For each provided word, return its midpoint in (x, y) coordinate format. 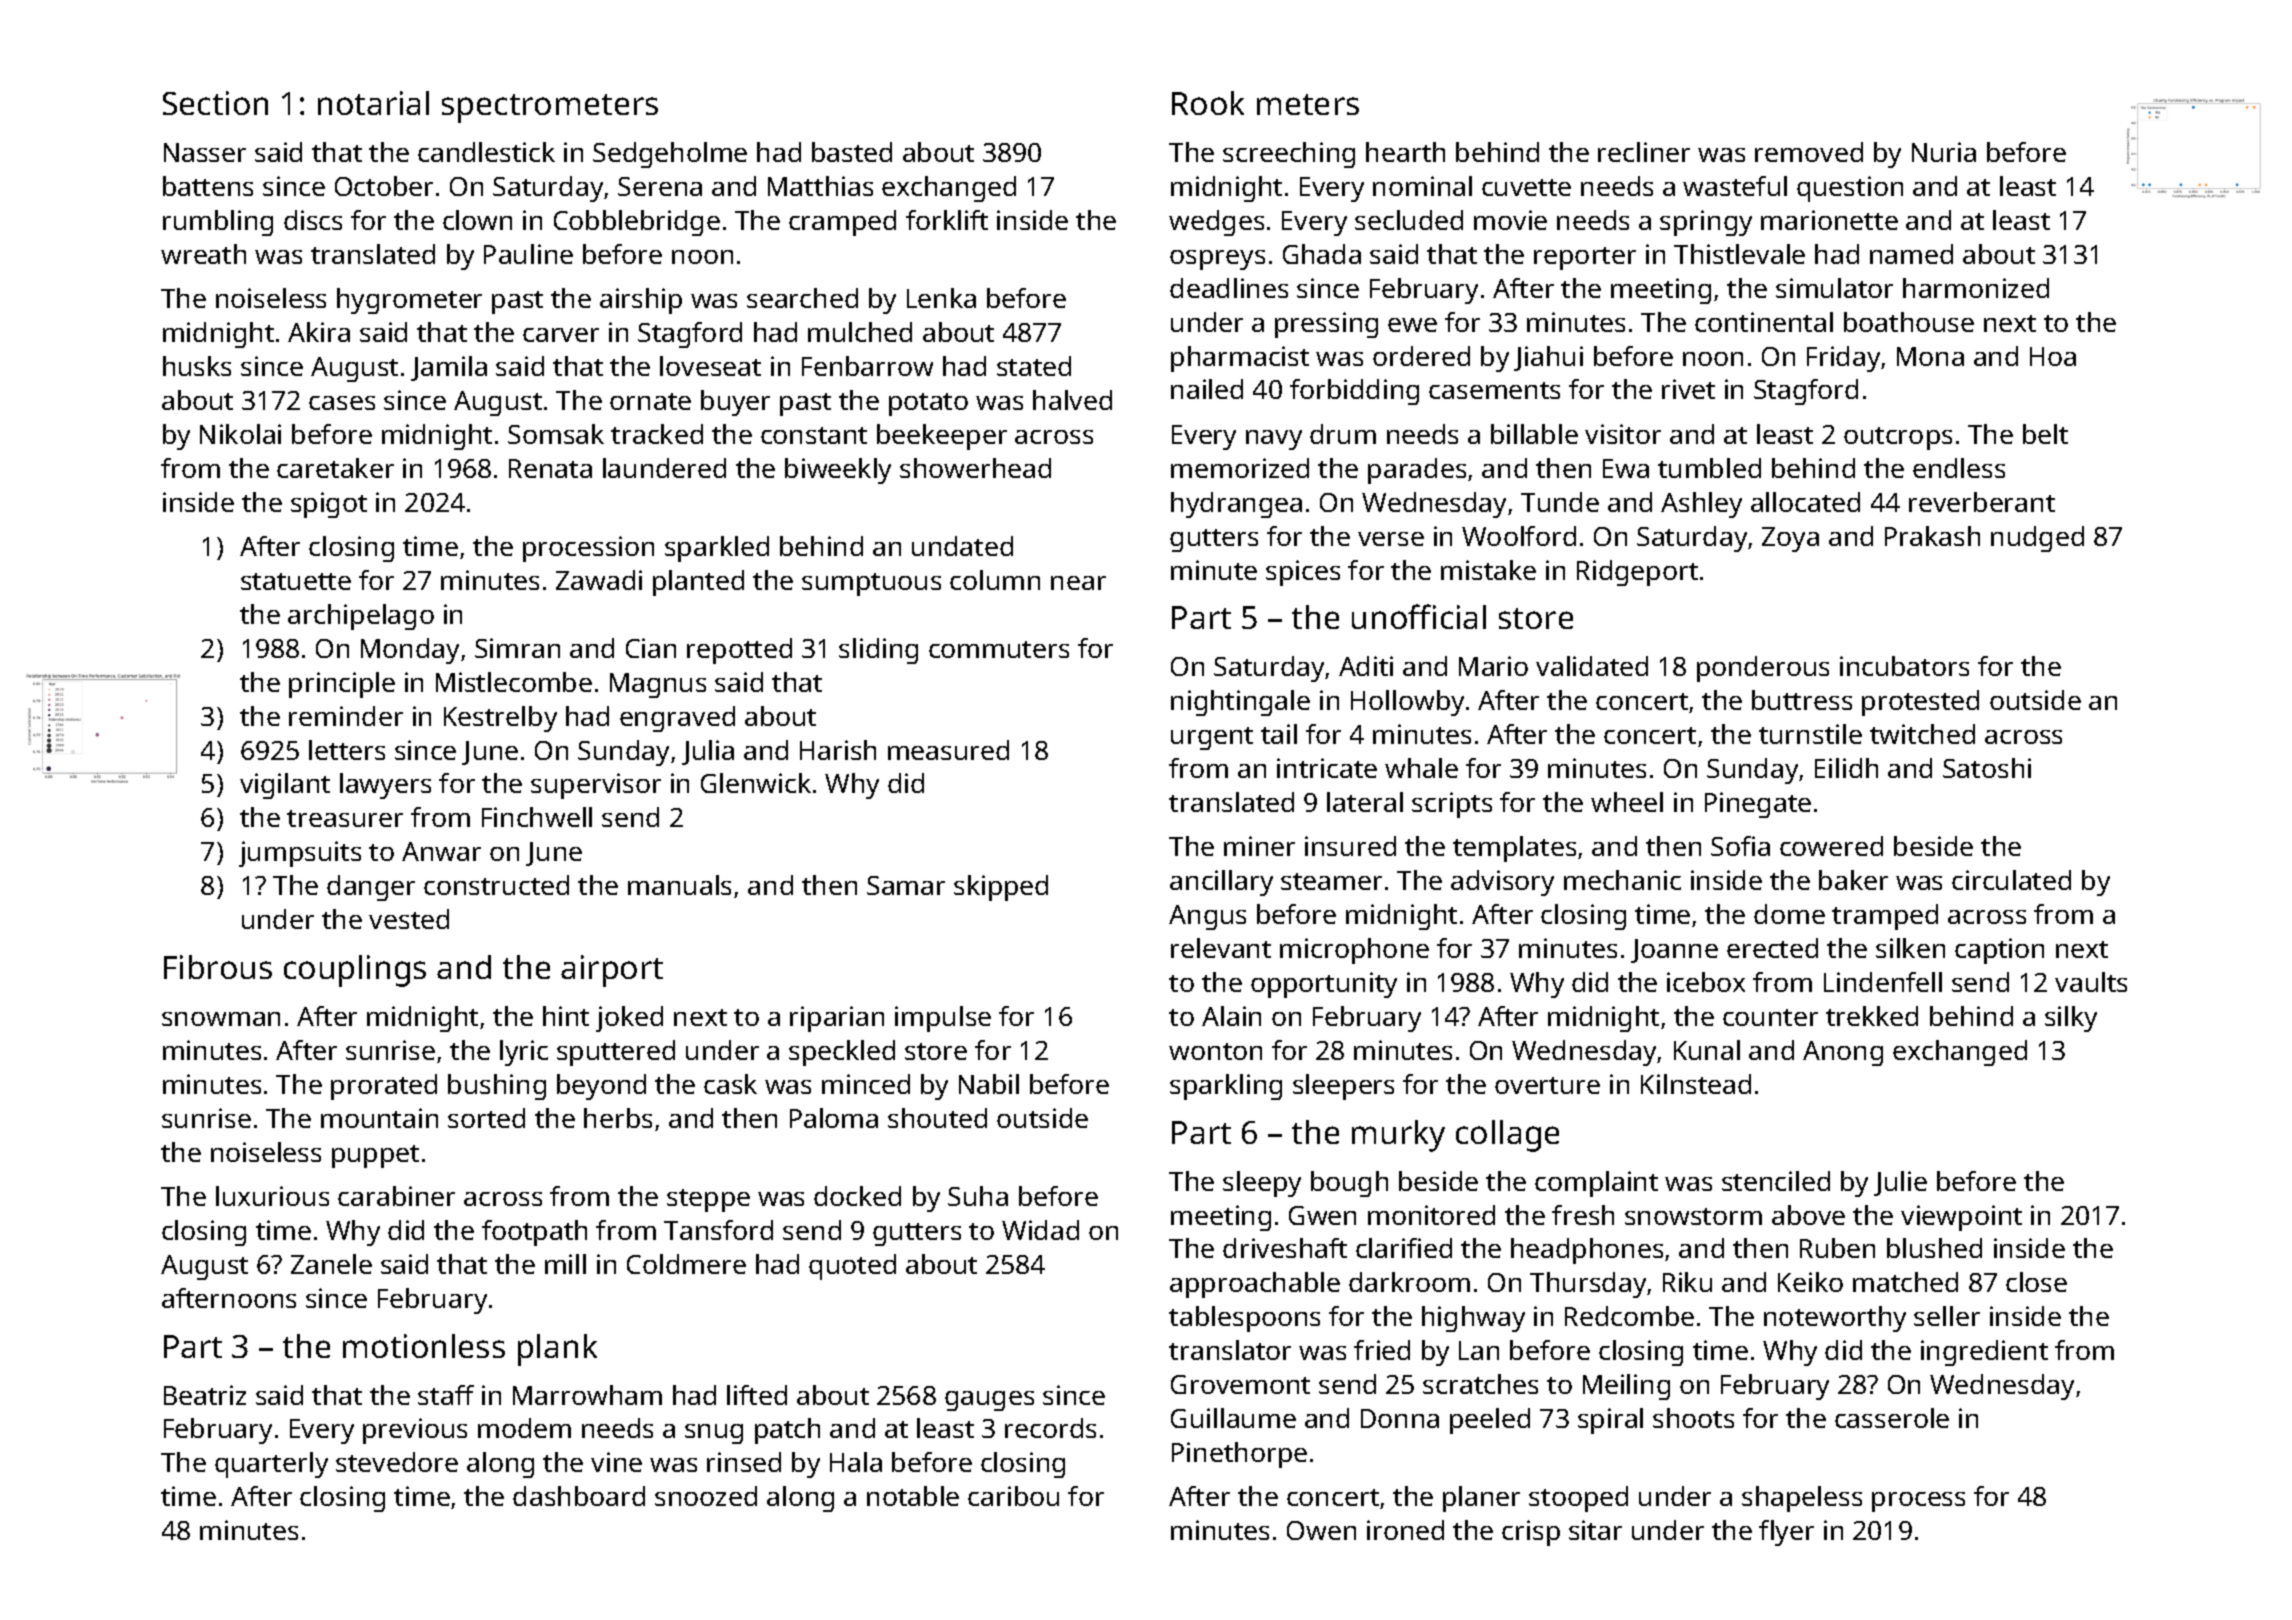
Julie (1900, 1183)
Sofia (1740, 846)
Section (215, 103)
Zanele (331, 1264)
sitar (1595, 1530)
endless (1959, 468)
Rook (1208, 103)
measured (948, 750)
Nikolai (240, 434)
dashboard (579, 1496)
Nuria (1944, 152)
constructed (496, 885)
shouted (937, 1118)
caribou (1013, 1496)
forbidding (1354, 392)
